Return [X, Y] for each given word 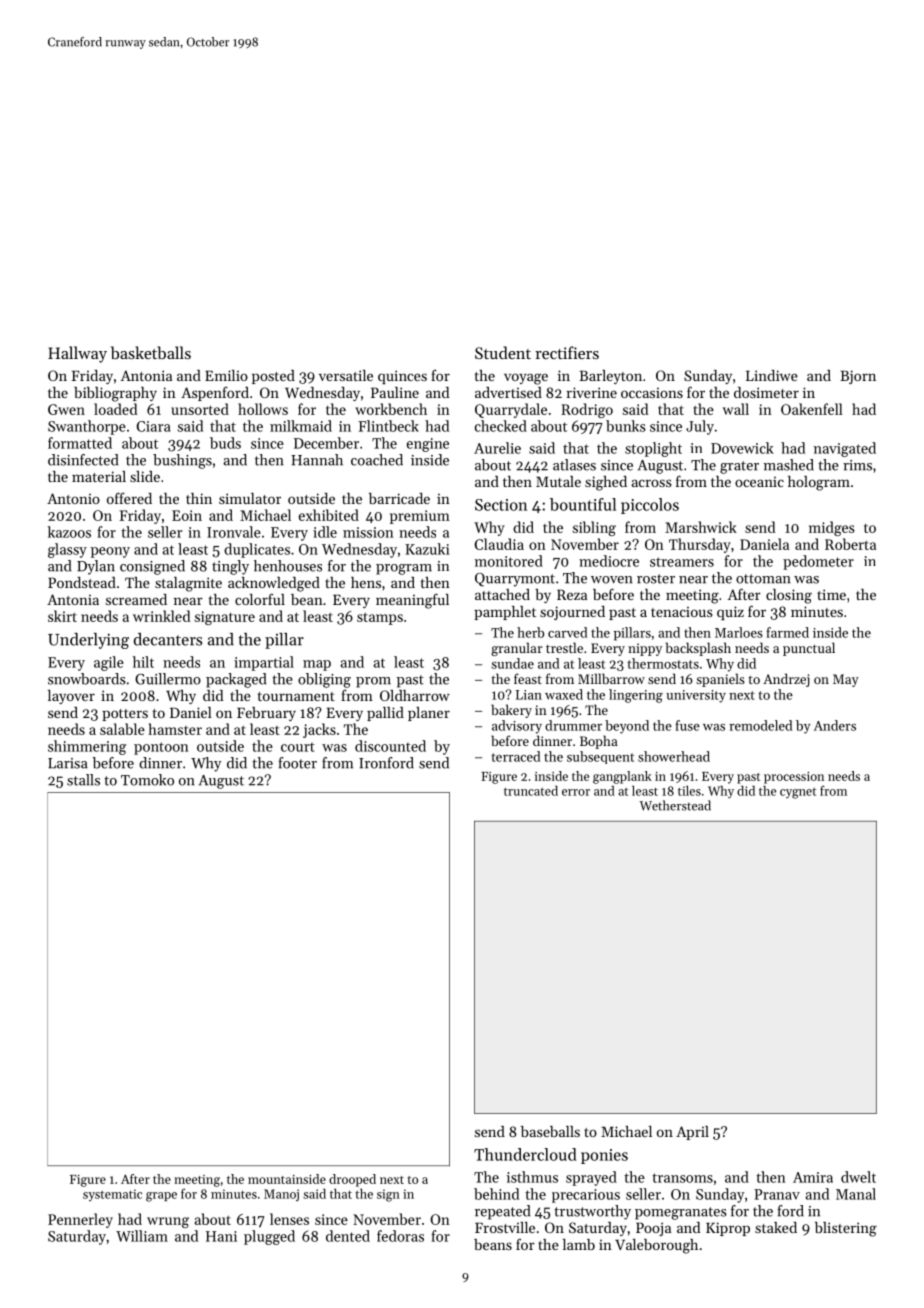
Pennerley [80, 1220]
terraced [516, 756]
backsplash [698, 649]
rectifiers [567, 352]
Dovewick [742, 448]
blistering [846, 1229]
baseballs [550, 1131]
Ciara [153, 426]
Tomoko [147, 780]
